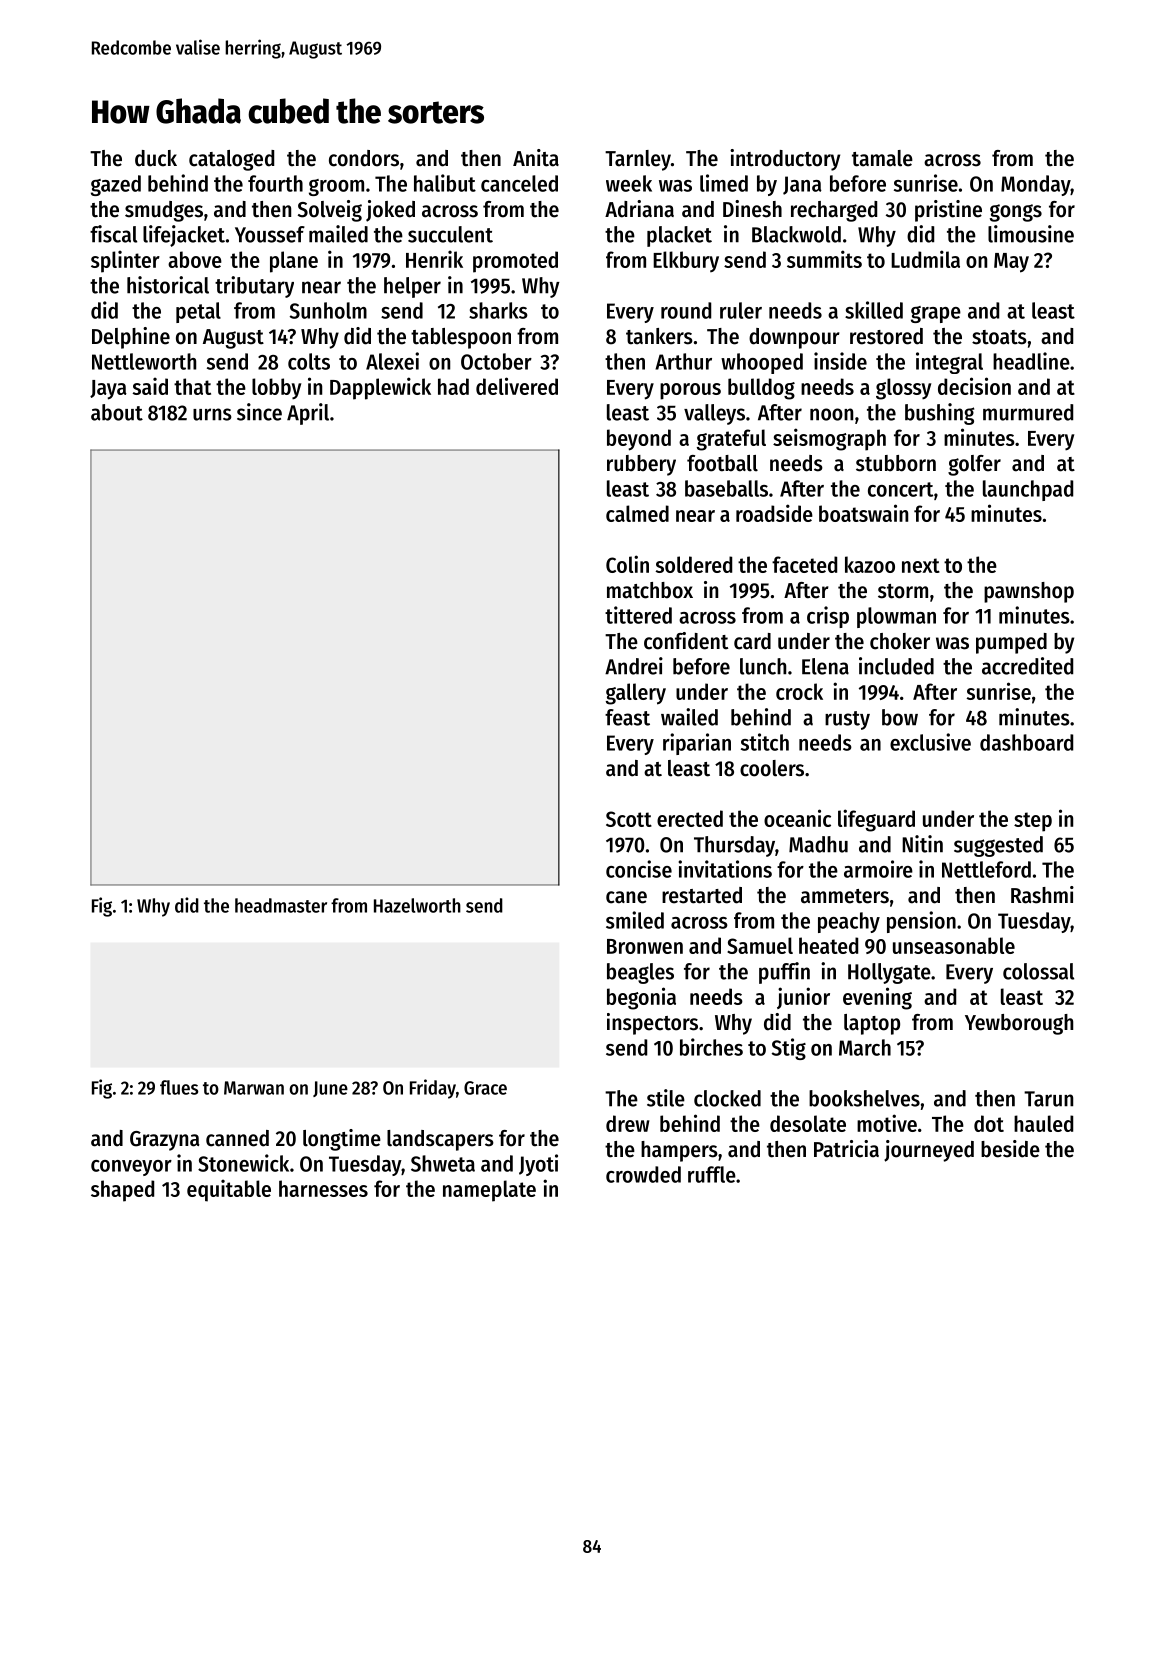 Image resolution: width=1165 pixels, height=1654 pixels. Describe the element at coordinates (536, 158) in the screenshot. I see `Anita` at that location.
